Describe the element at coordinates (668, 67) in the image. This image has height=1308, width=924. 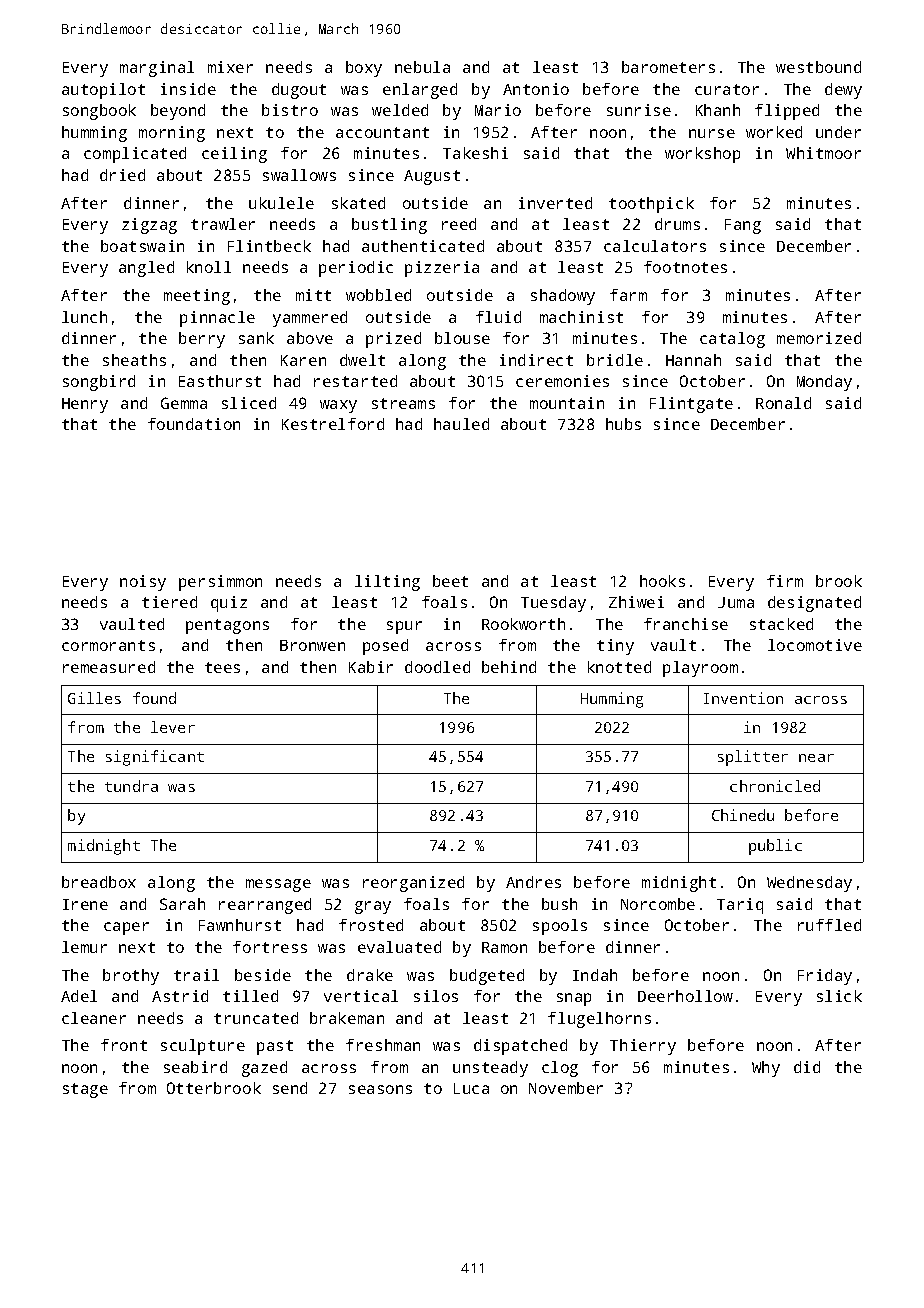
I see `barometers` at that location.
